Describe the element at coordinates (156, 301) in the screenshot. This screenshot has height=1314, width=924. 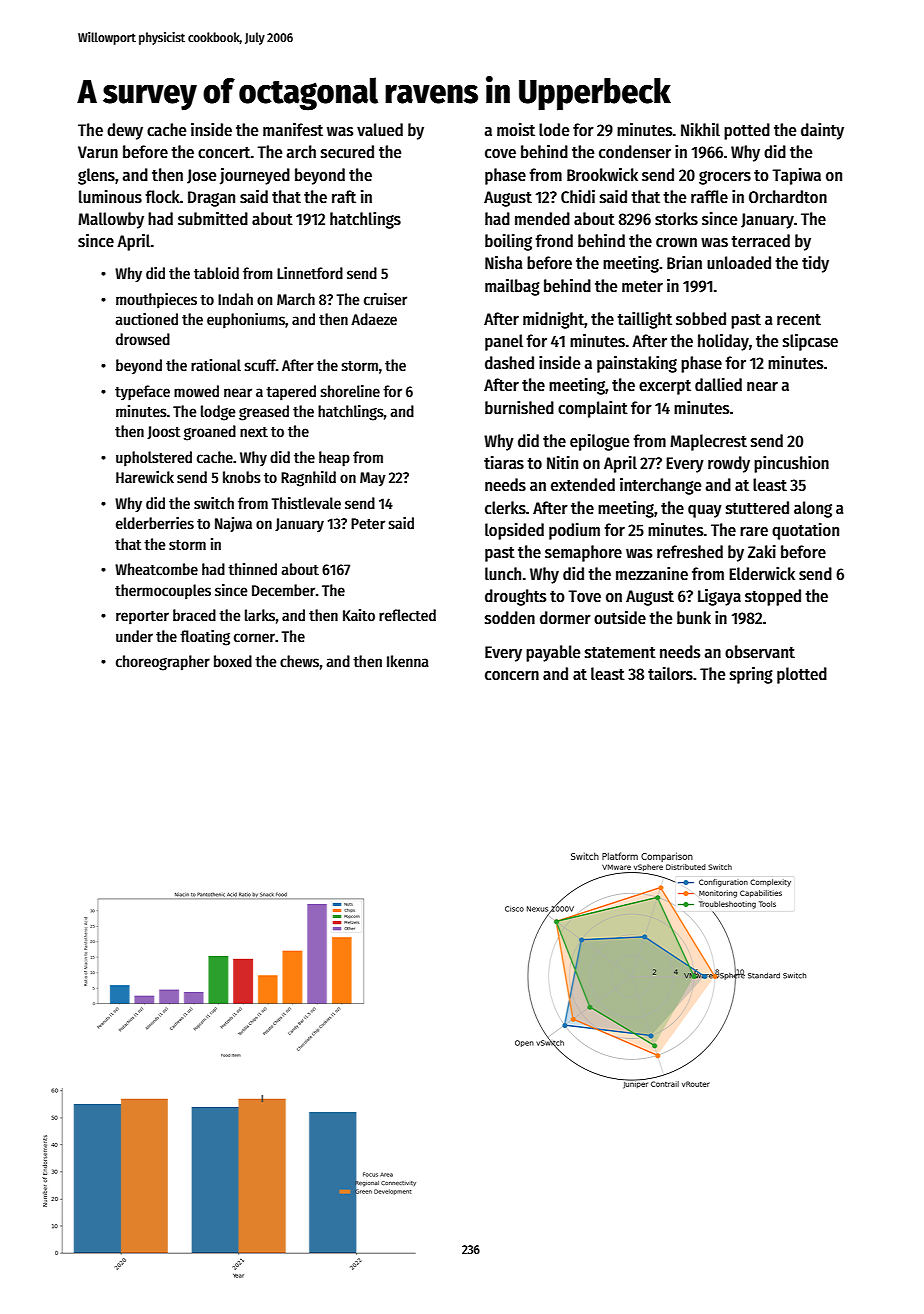
I see `mouthpieces` at that location.
